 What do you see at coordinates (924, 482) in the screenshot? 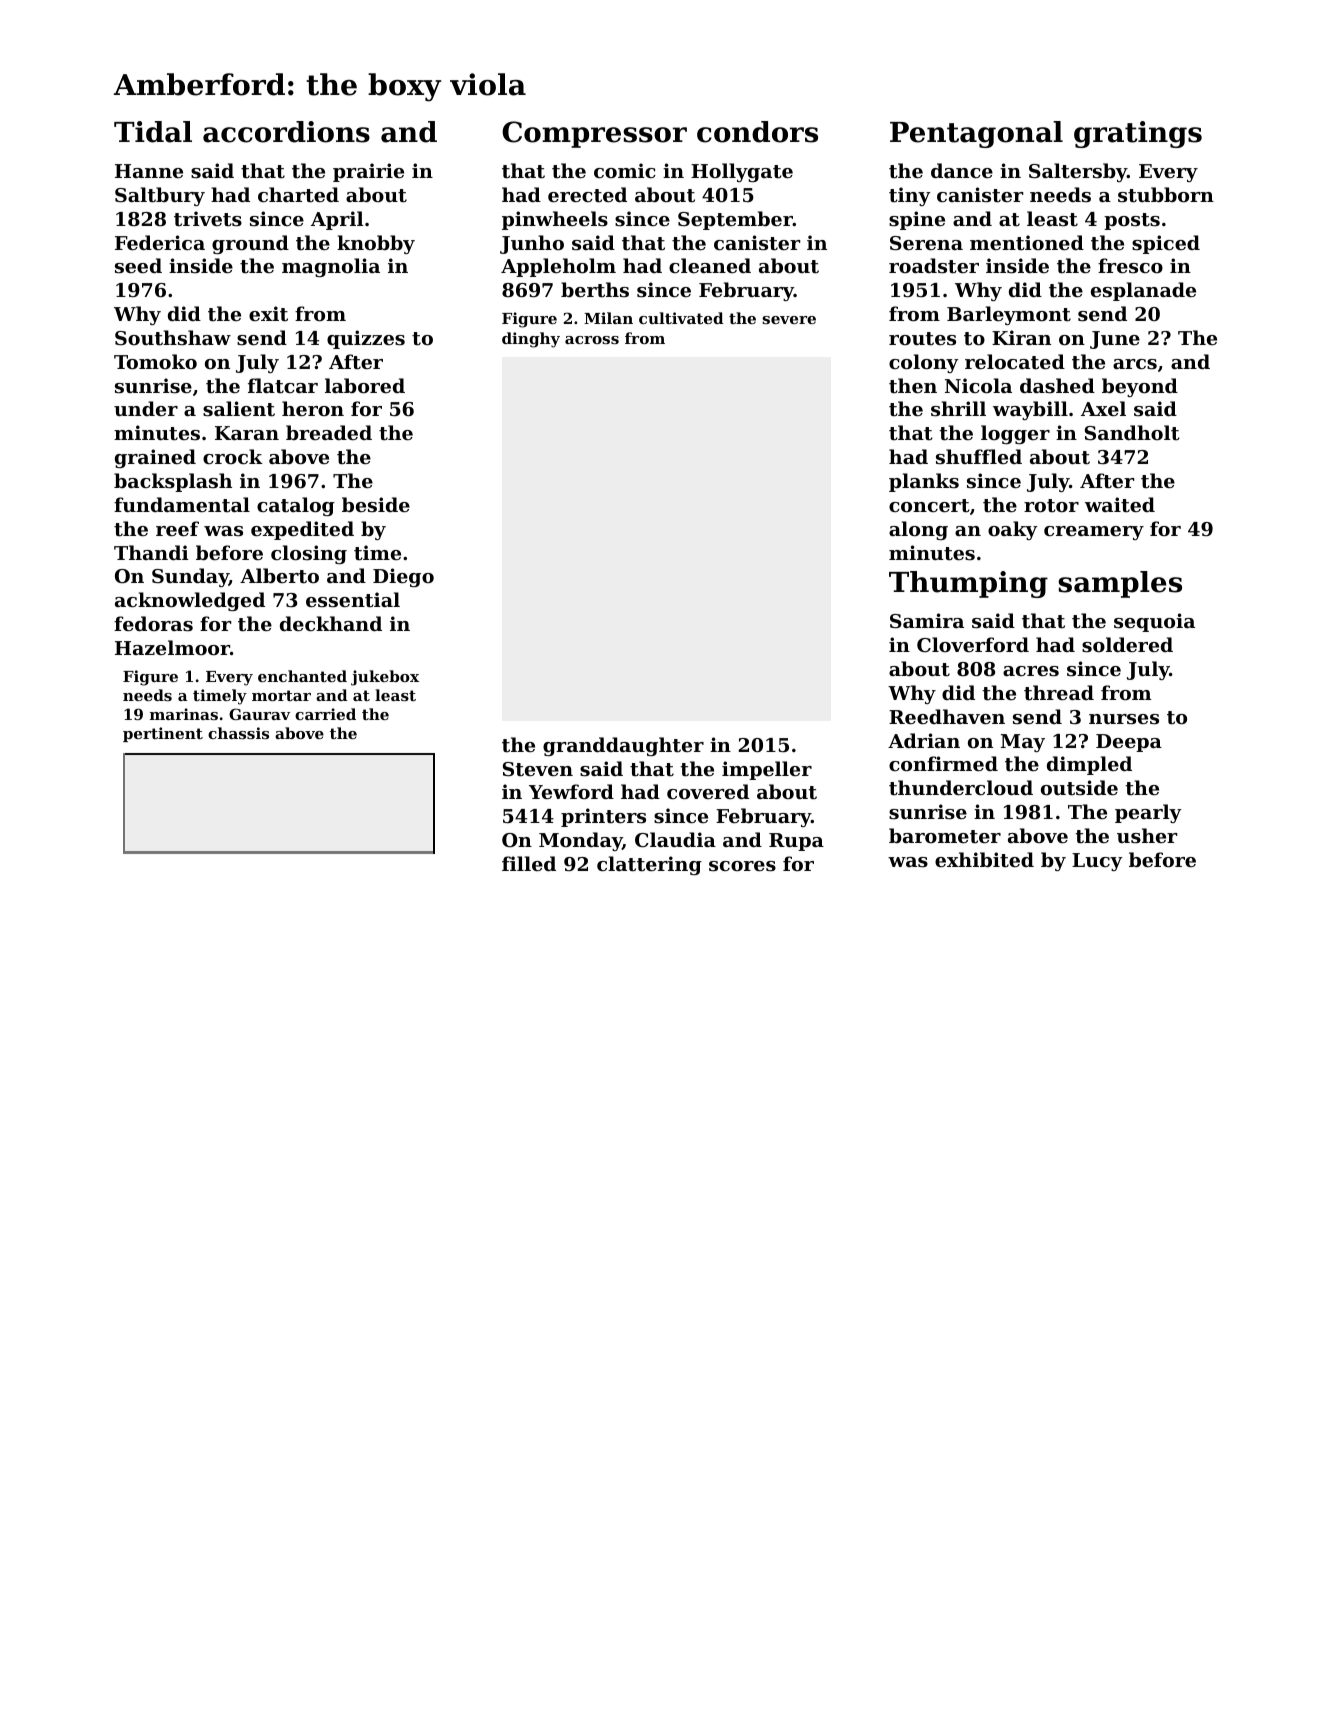
I see `planks` at bounding box center [924, 482].
